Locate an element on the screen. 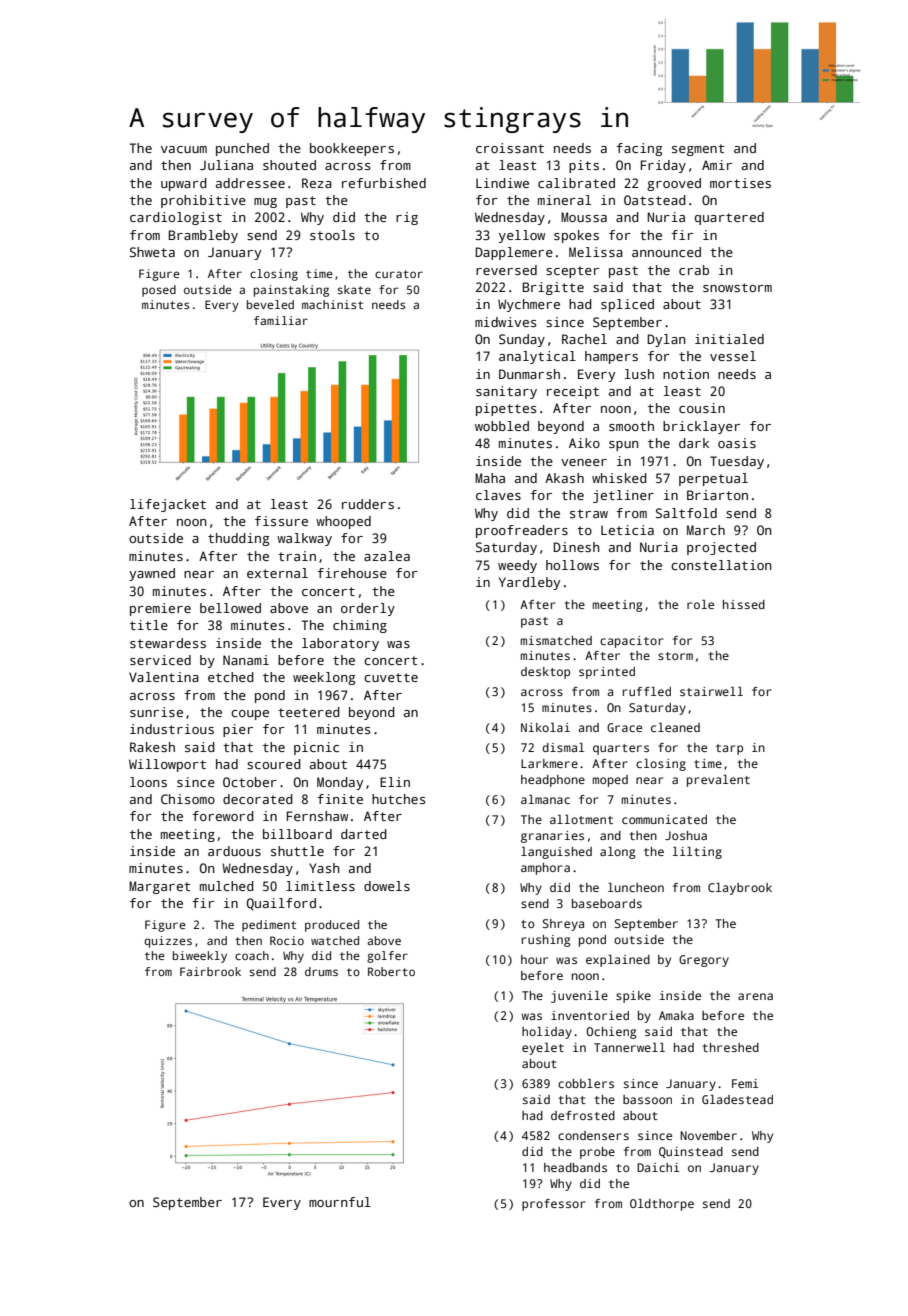 Image resolution: width=908 pixels, height=1316 pixels. segment is located at coordinates (698, 150).
